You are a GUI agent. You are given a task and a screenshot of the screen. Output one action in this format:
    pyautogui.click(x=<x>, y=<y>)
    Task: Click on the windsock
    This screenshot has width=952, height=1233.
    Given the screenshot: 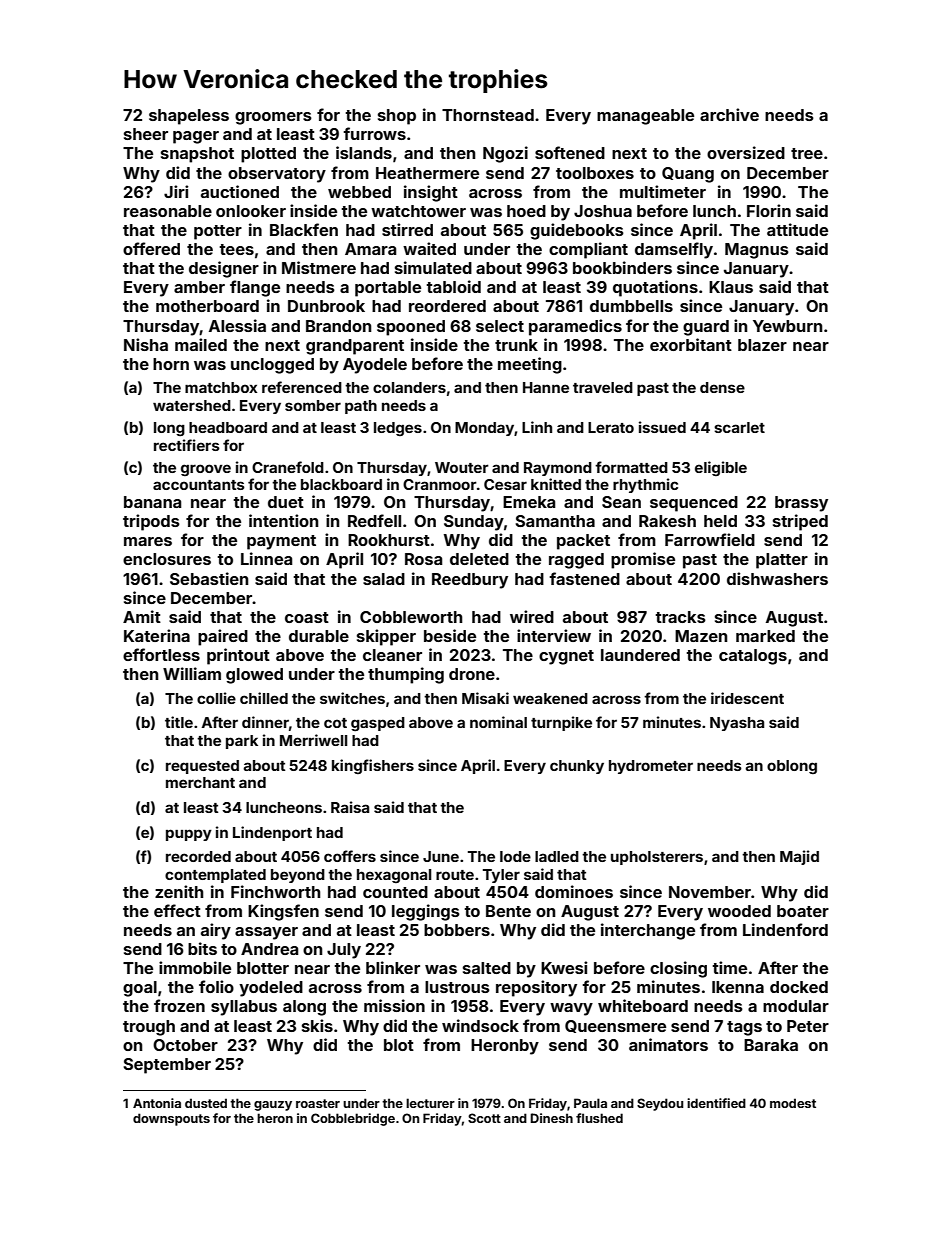 What is the action you would take?
    pyautogui.click(x=480, y=1025)
